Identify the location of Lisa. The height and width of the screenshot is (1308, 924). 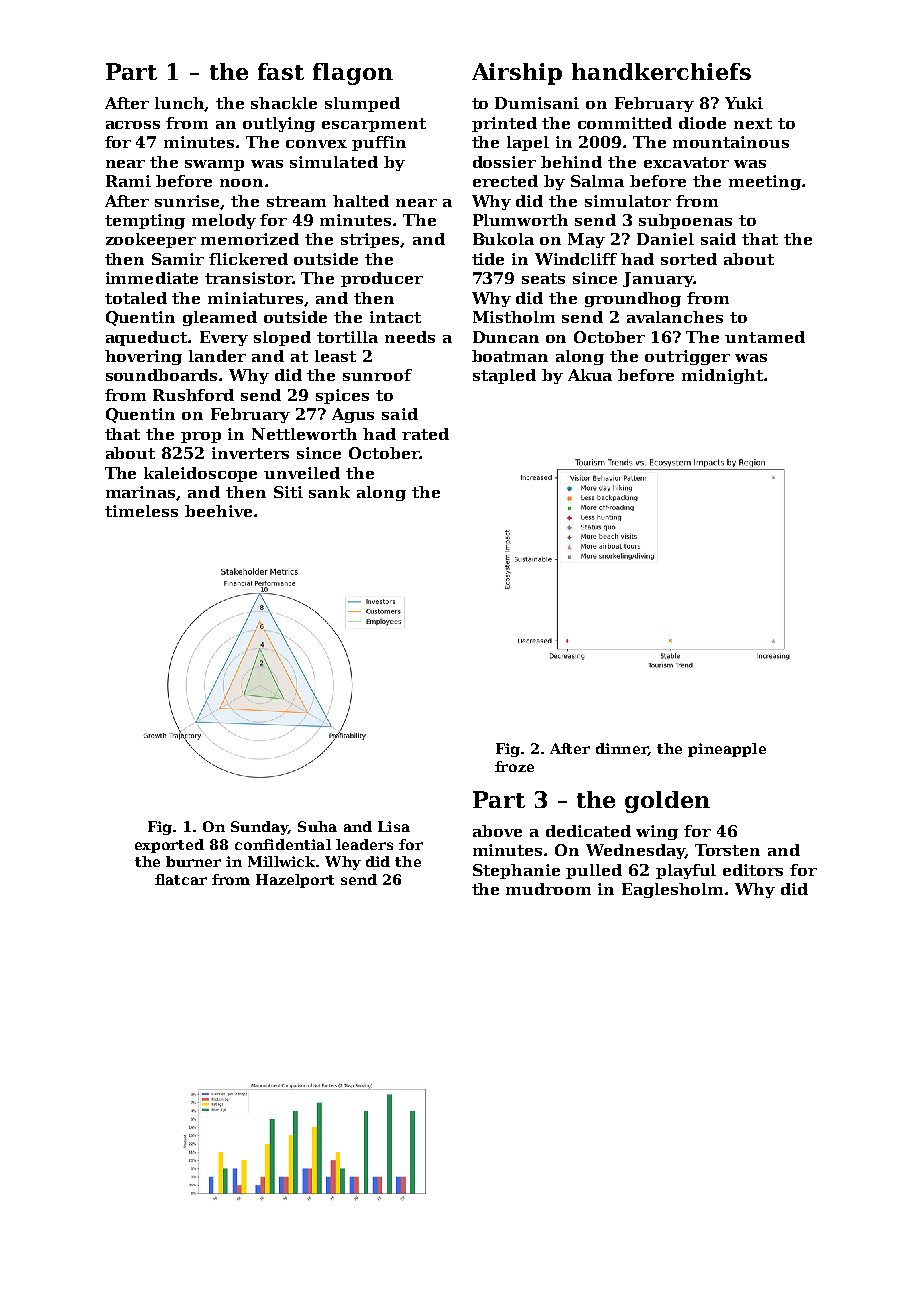
(394, 826).
